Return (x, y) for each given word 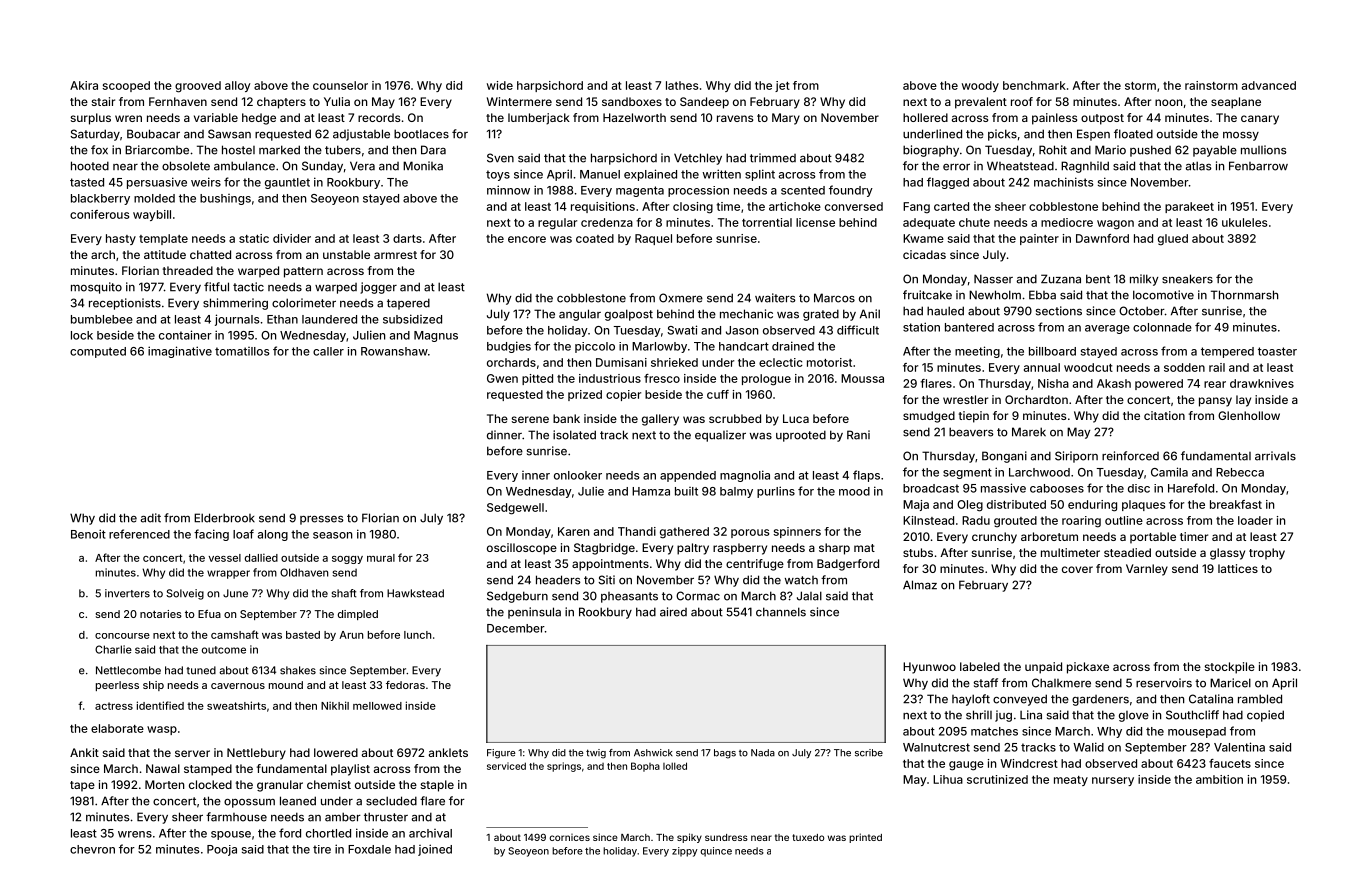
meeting (977, 352)
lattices (1238, 568)
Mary (786, 119)
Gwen (502, 378)
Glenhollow (1249, 415)
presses (322, 520)
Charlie (113, 649)
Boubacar (153, 134)
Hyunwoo (929, 668)
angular (580, 315)
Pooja (222, 850)
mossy (1241, 136)
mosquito (96, 288)
